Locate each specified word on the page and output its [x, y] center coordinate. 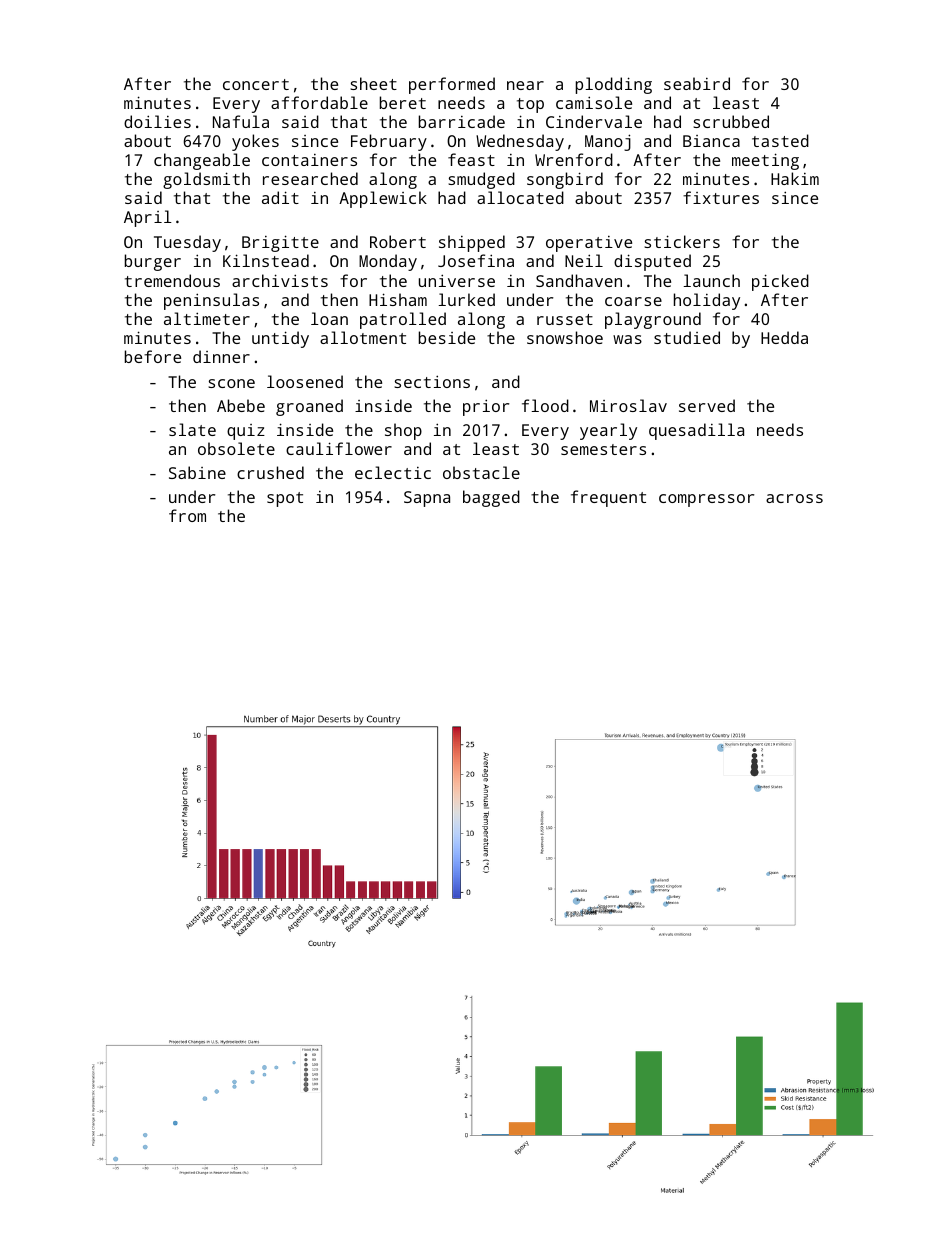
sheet [374, 83]
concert [256, 84]
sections [432, 381]
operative [589, 244]
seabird [697, 83]
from [187, 515]
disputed [652, 262]
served [707, 405]
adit [280, 197]
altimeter [207, 318]
